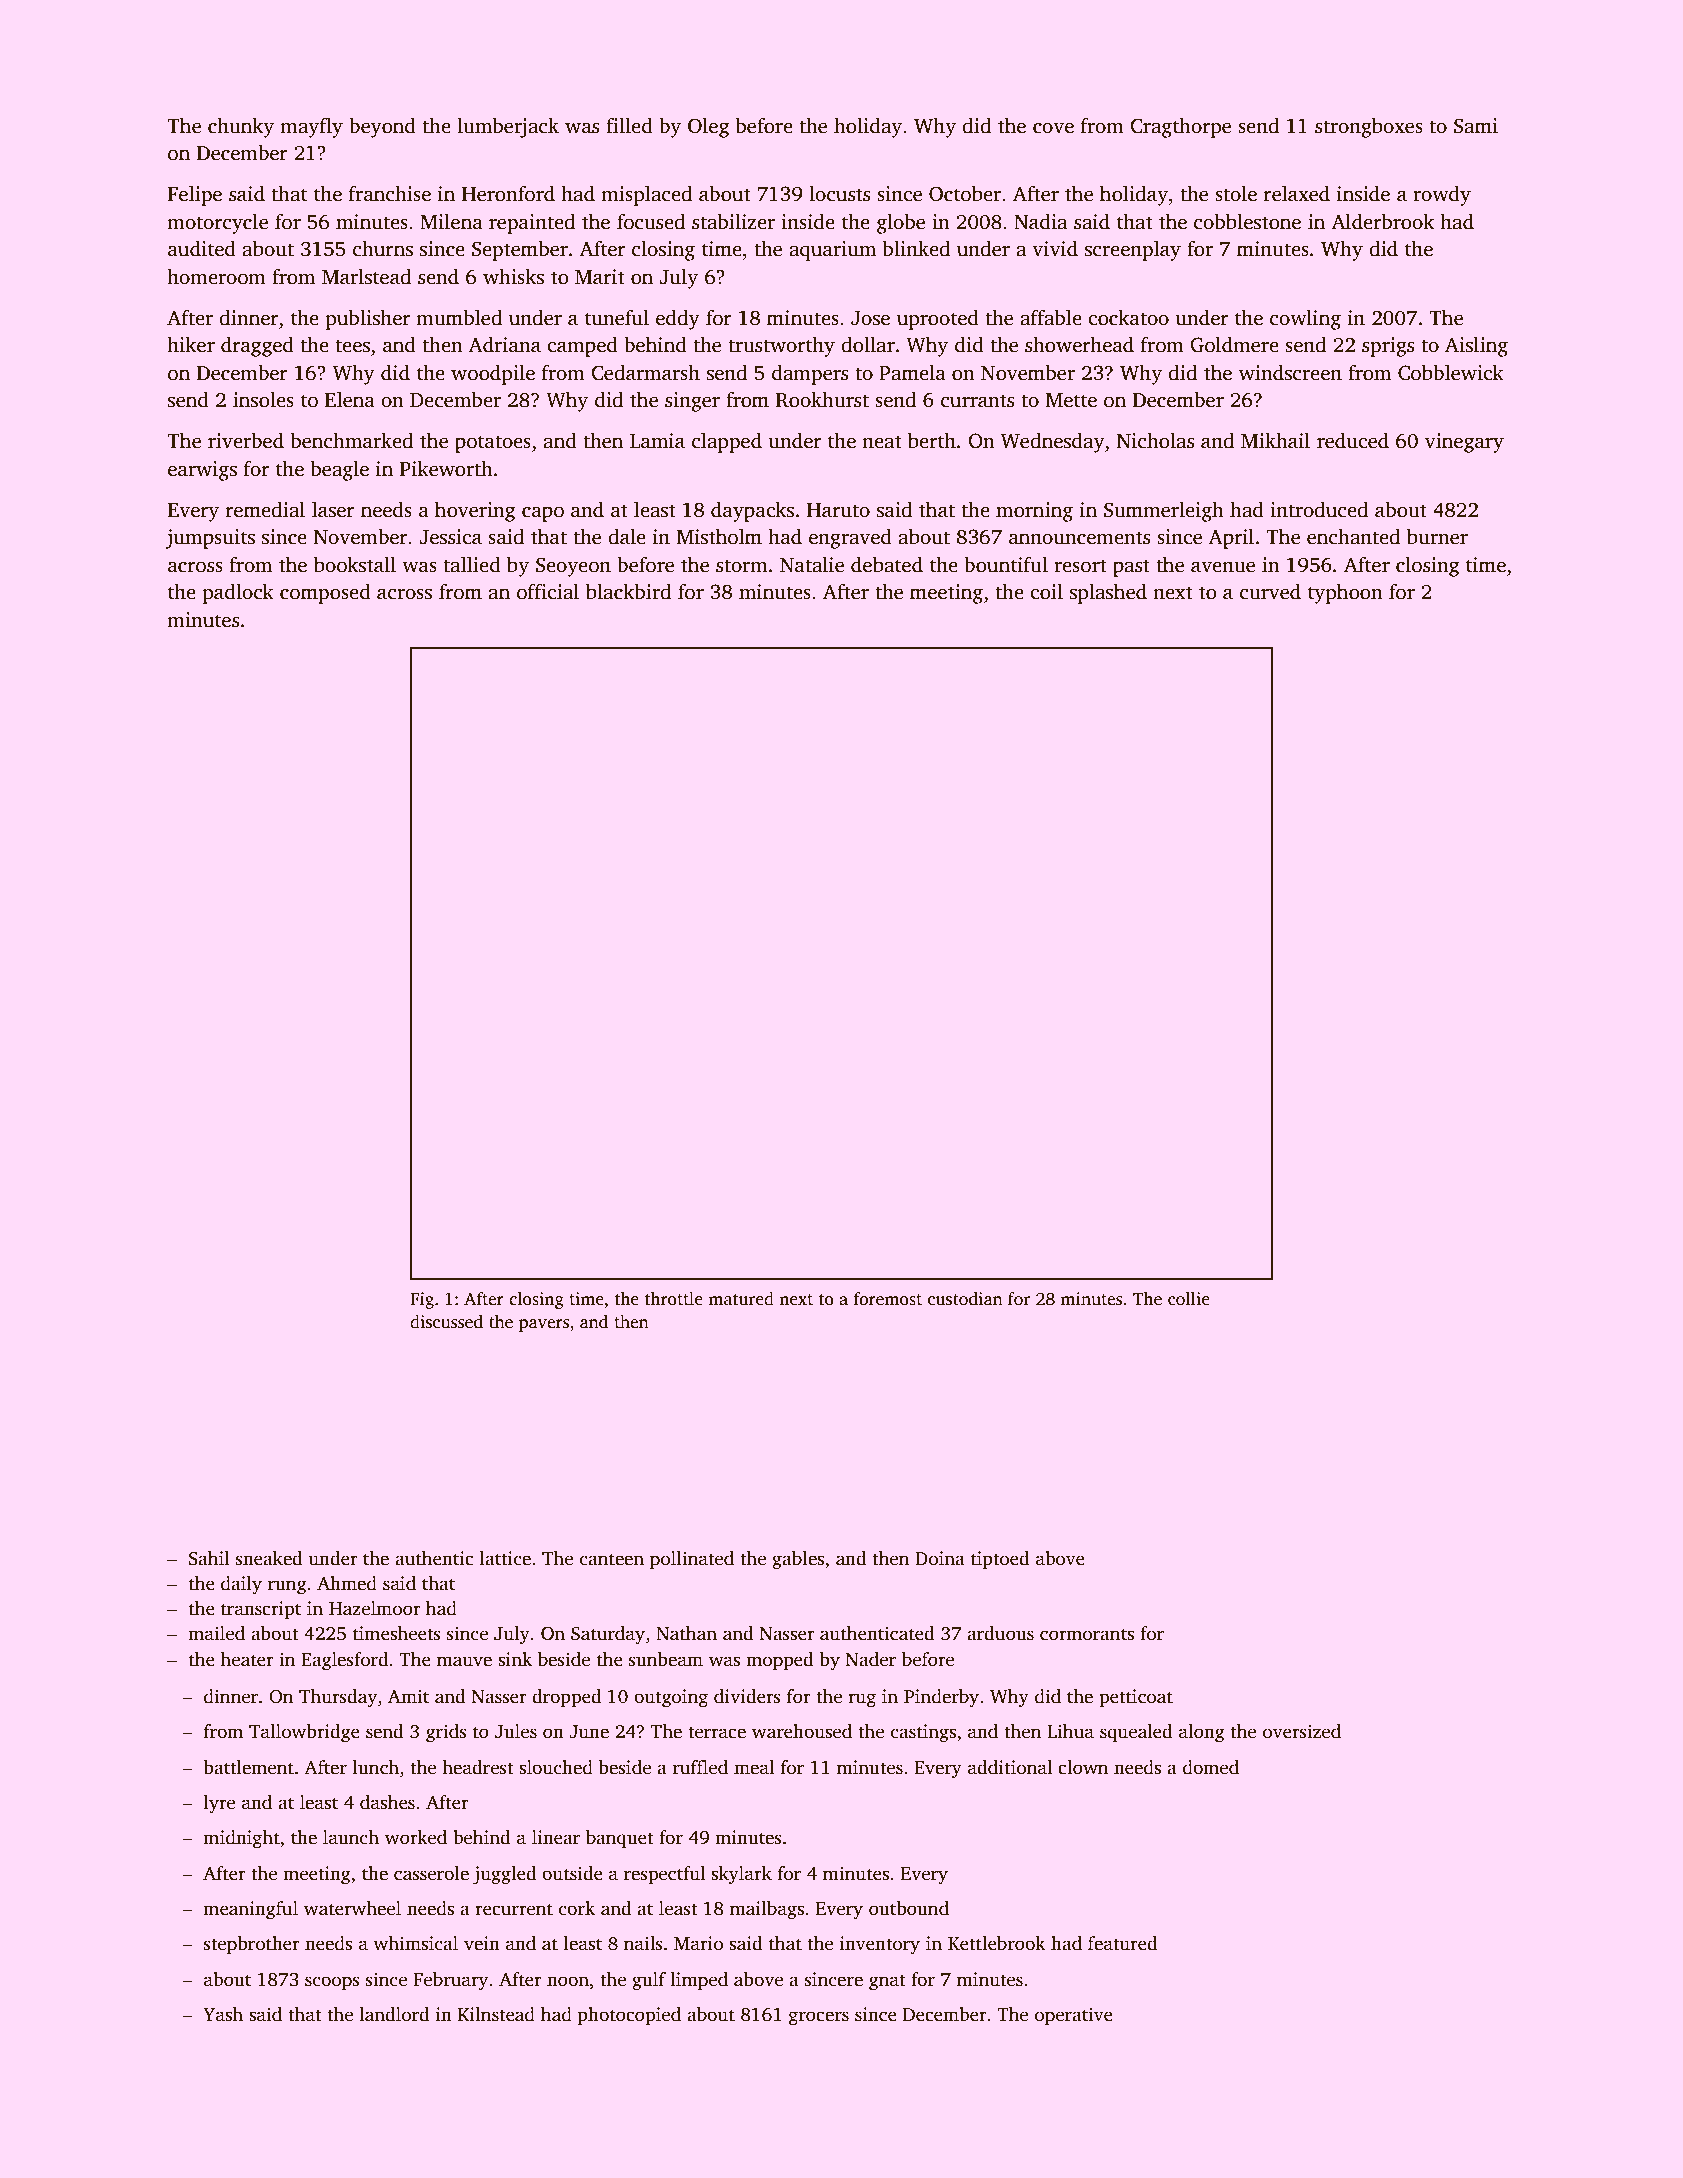  What do you see at coordinates (888, 1299) in the page?
I see `foremost` at bounding box center [888, 1299].
